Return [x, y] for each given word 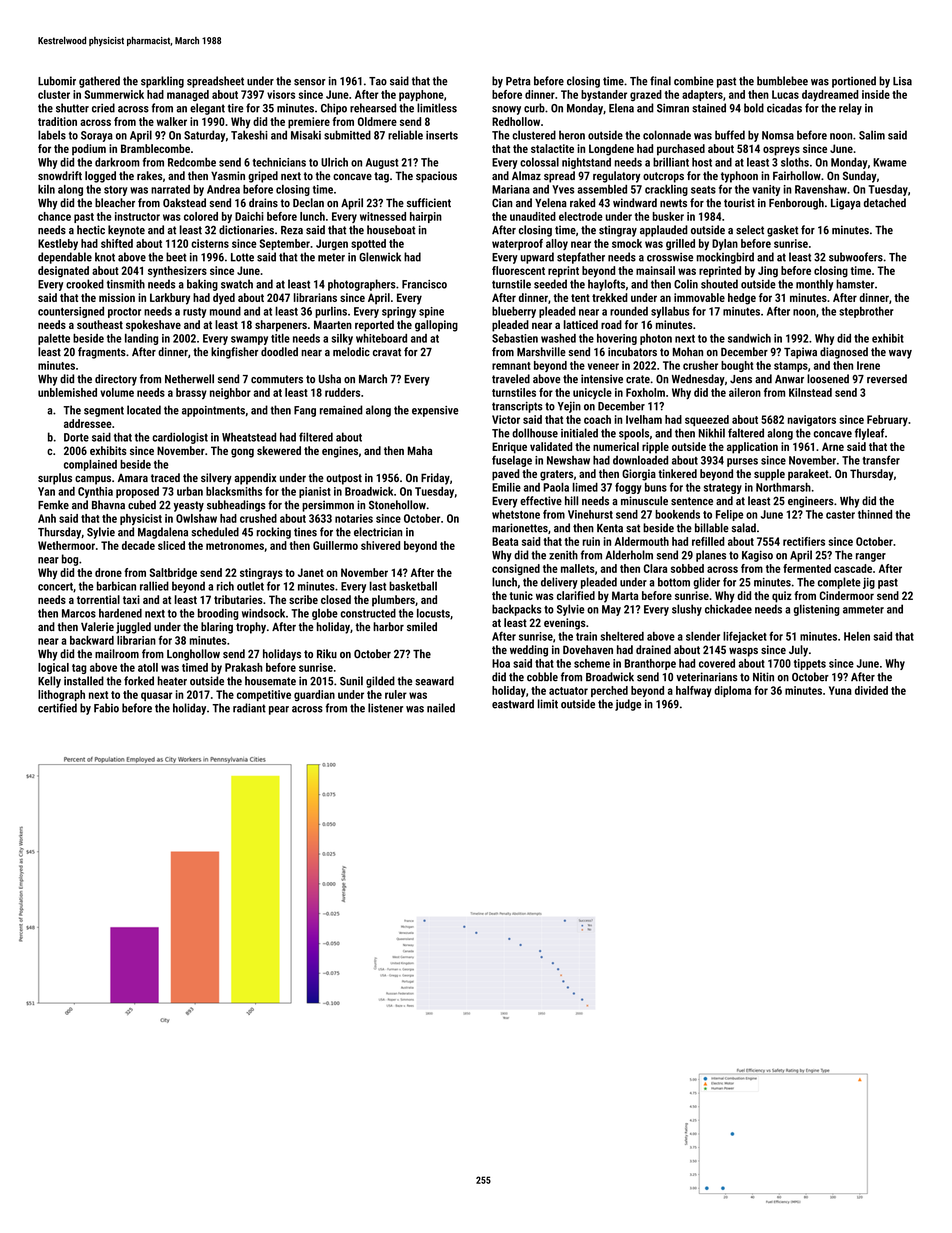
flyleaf [869, 434]
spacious [436, 177]
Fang [305, 411]
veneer [603, 366]
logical [53, 668]
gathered [99, 82]
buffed [730, 135]
